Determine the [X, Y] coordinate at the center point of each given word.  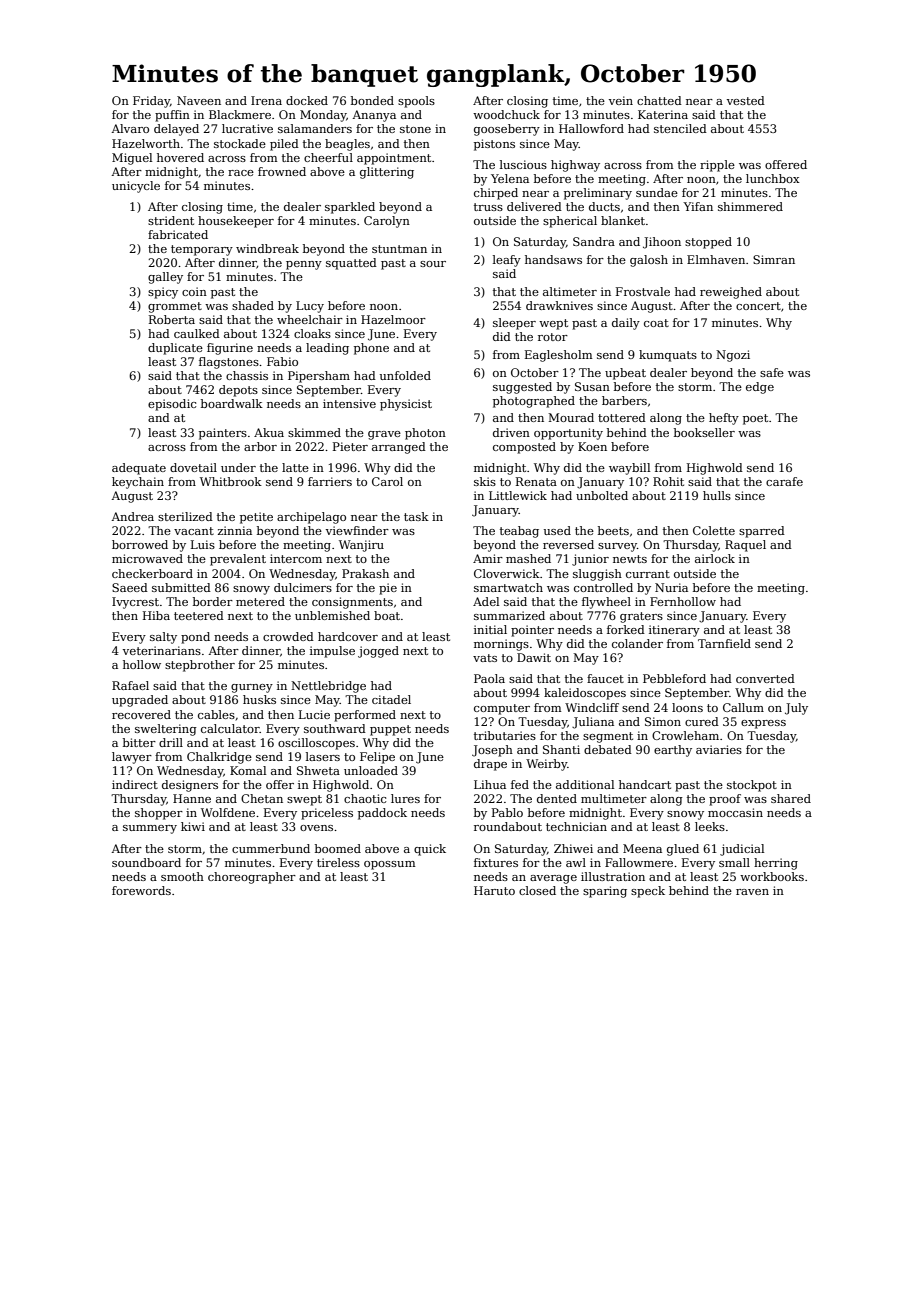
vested [746, 100]
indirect [135, 784]
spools [416, 102]
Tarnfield [724, 643]
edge [760, 388]
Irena [266, 100]
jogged [378, 652]
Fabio [282, 361]
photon [425, 434]
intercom [296, 558]
